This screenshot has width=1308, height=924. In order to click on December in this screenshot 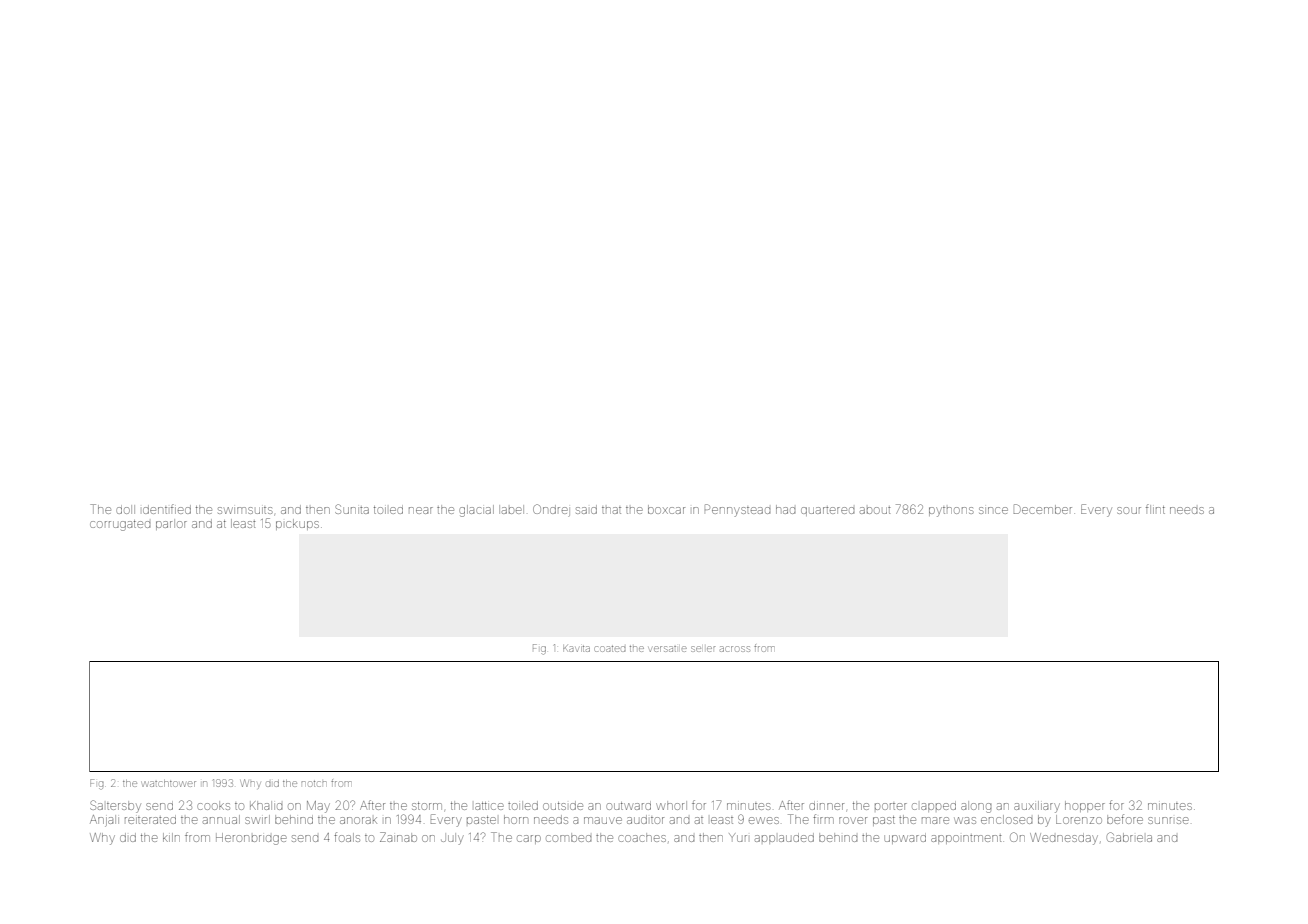, I will do `click(1043, 509)`.
